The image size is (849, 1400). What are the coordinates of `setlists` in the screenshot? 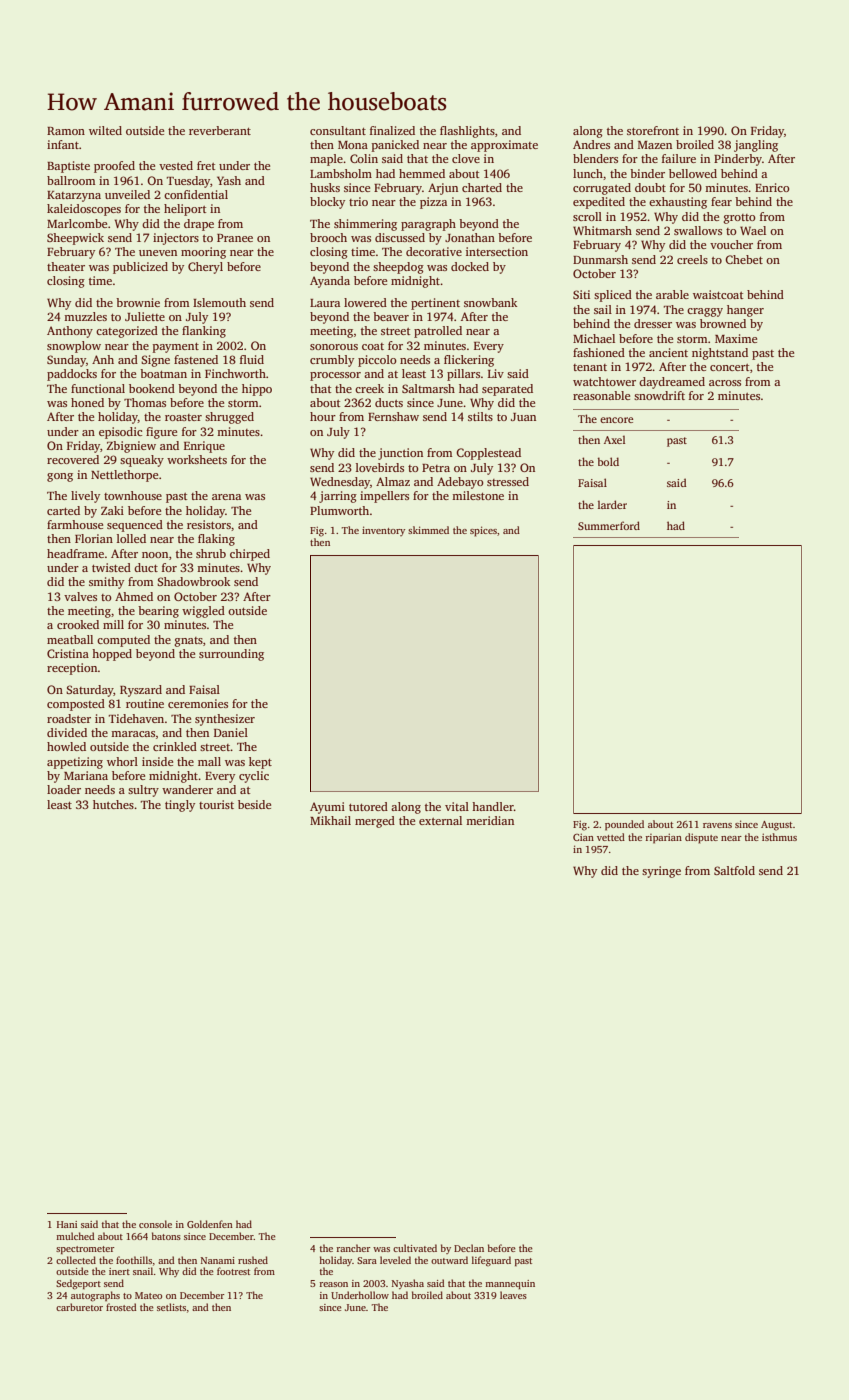 It's located at (171, 1307).
